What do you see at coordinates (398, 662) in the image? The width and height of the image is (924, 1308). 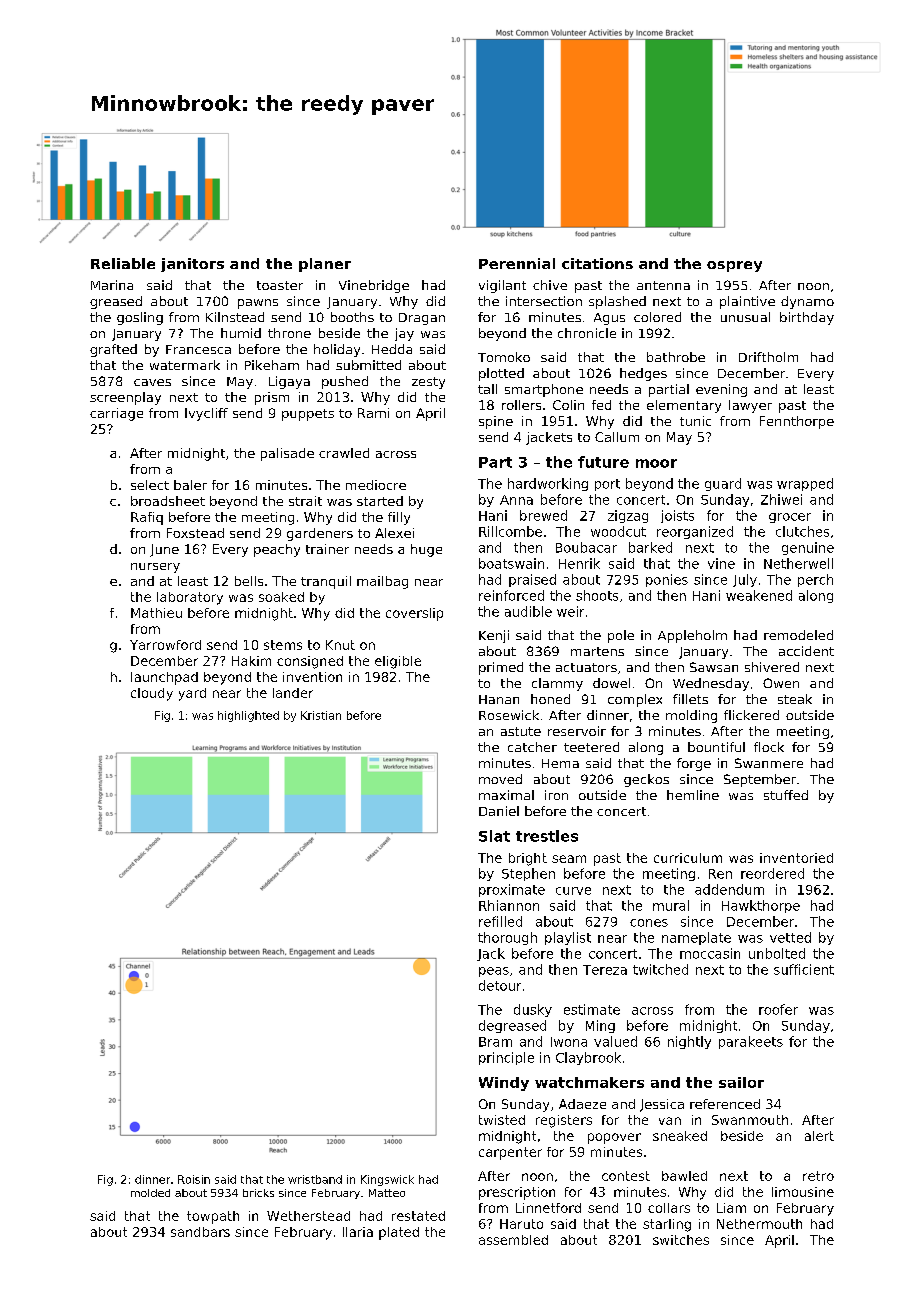 I see `eligible` at bounding box center [398, 662].
